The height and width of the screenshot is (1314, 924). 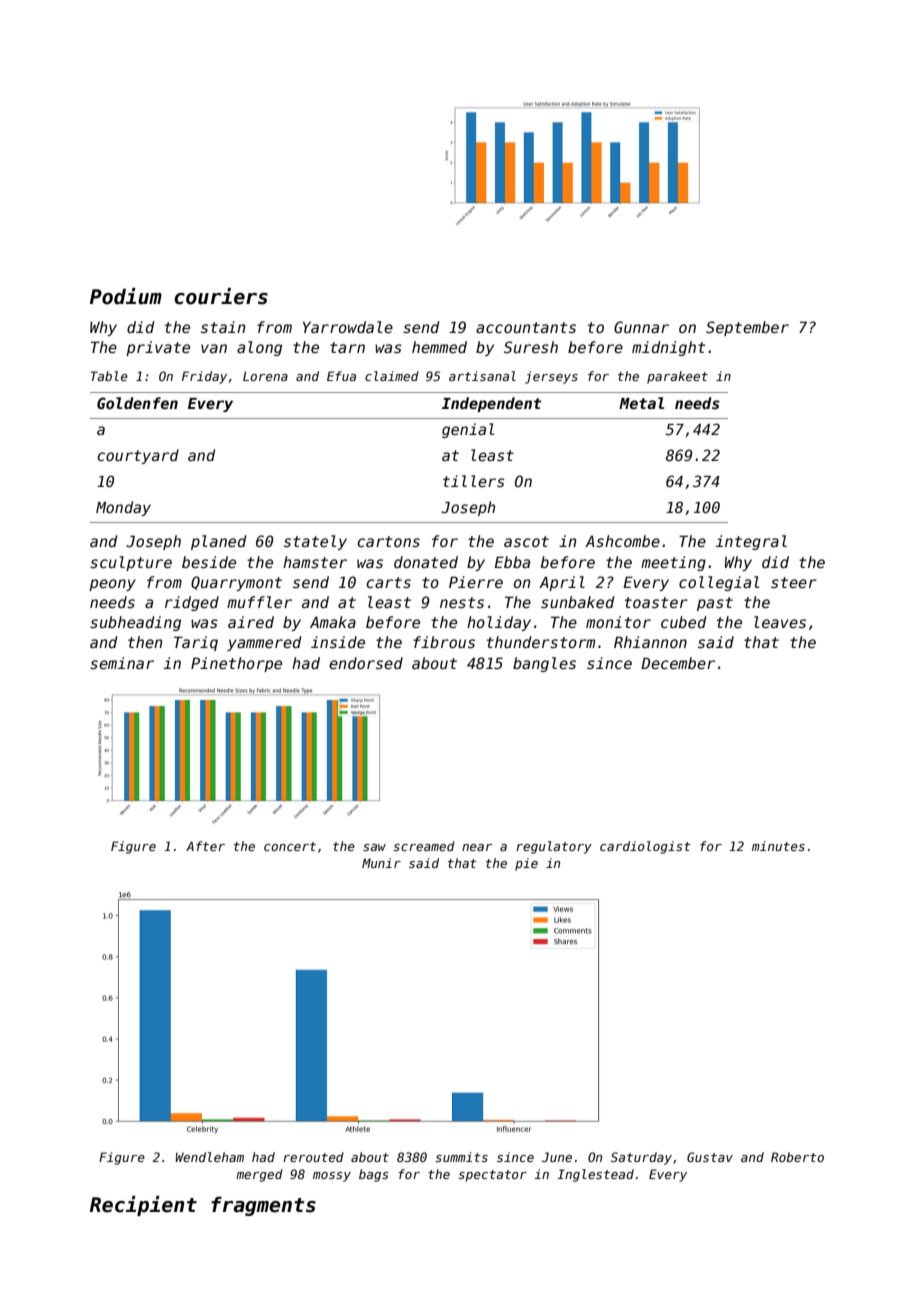 I want to click on After, so click(x=205, y=846).
